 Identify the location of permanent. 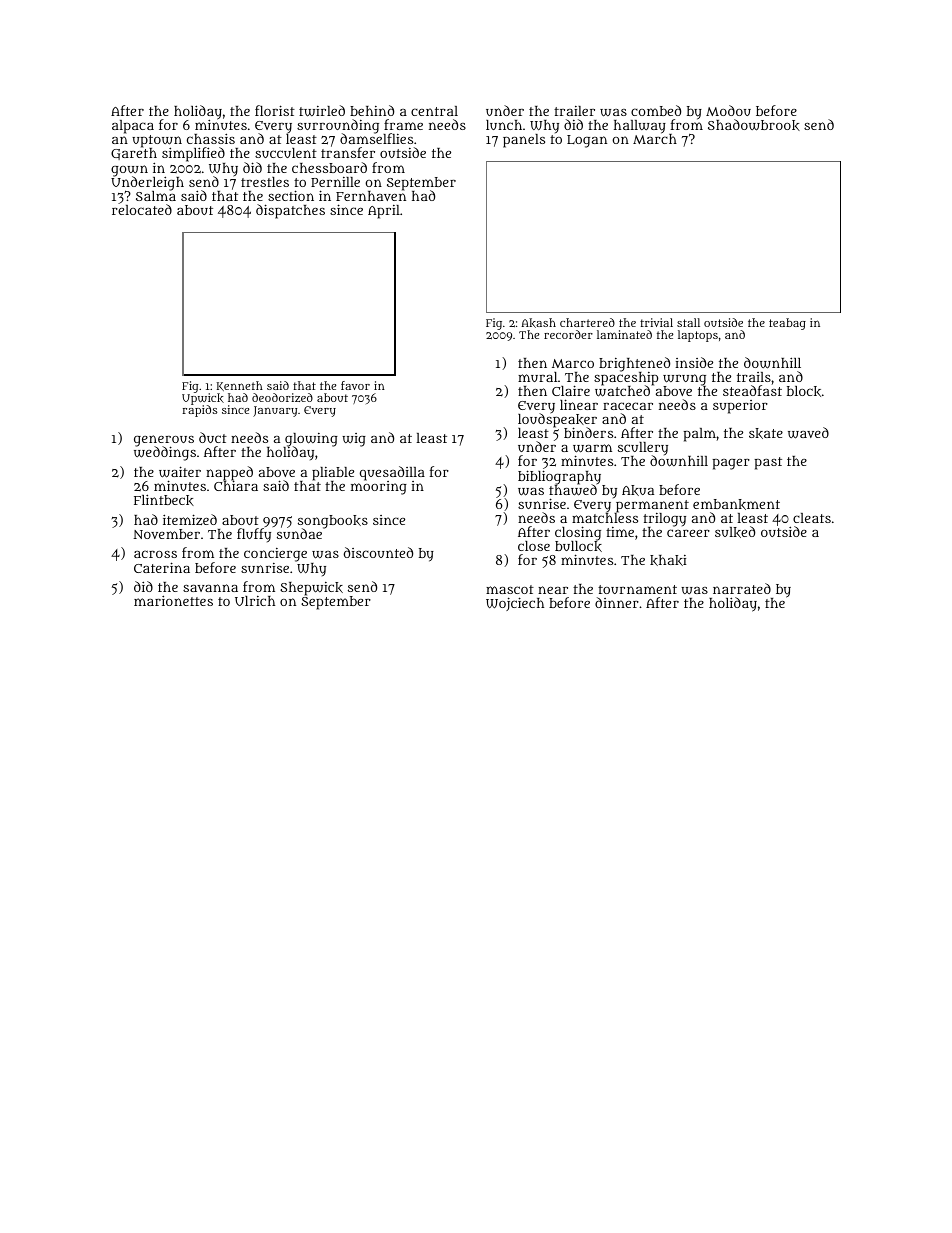
(652, 506).
